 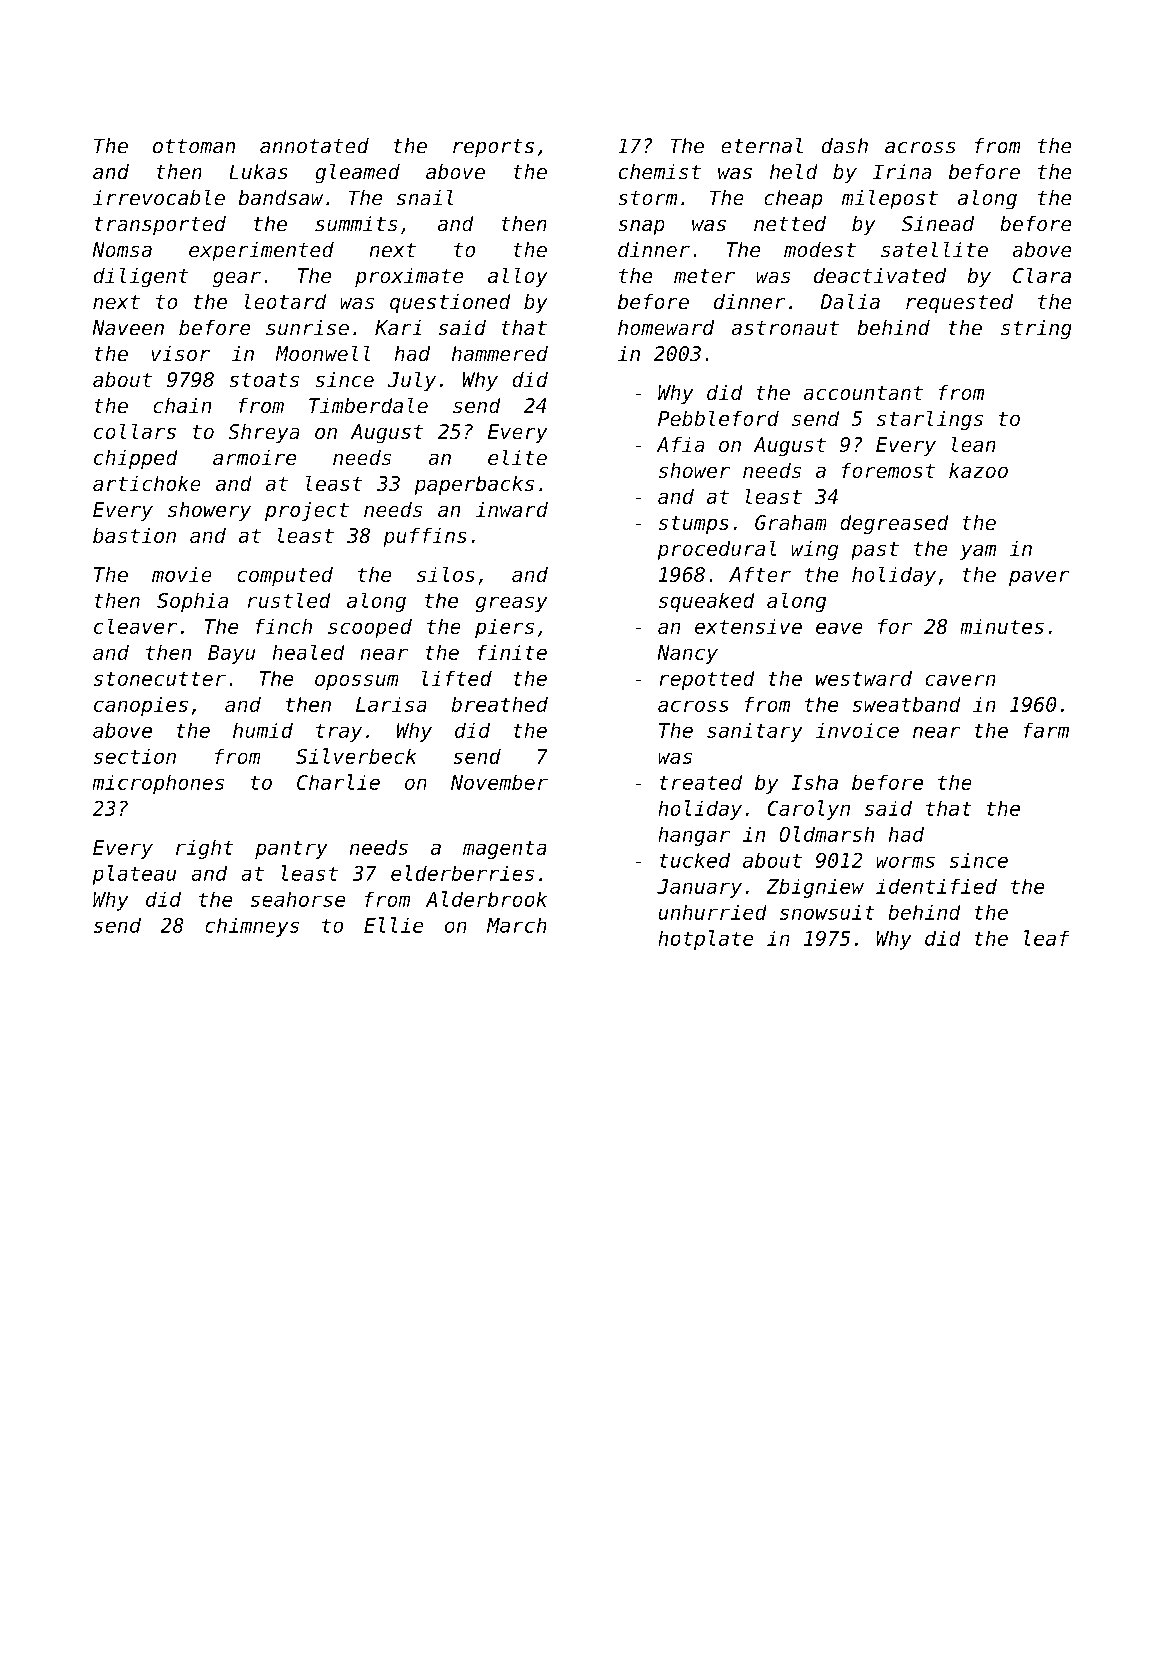 What do you see at coordinates (450, 303) in the screenshot?
I see `questioned` at bounding box center [450, 303].
